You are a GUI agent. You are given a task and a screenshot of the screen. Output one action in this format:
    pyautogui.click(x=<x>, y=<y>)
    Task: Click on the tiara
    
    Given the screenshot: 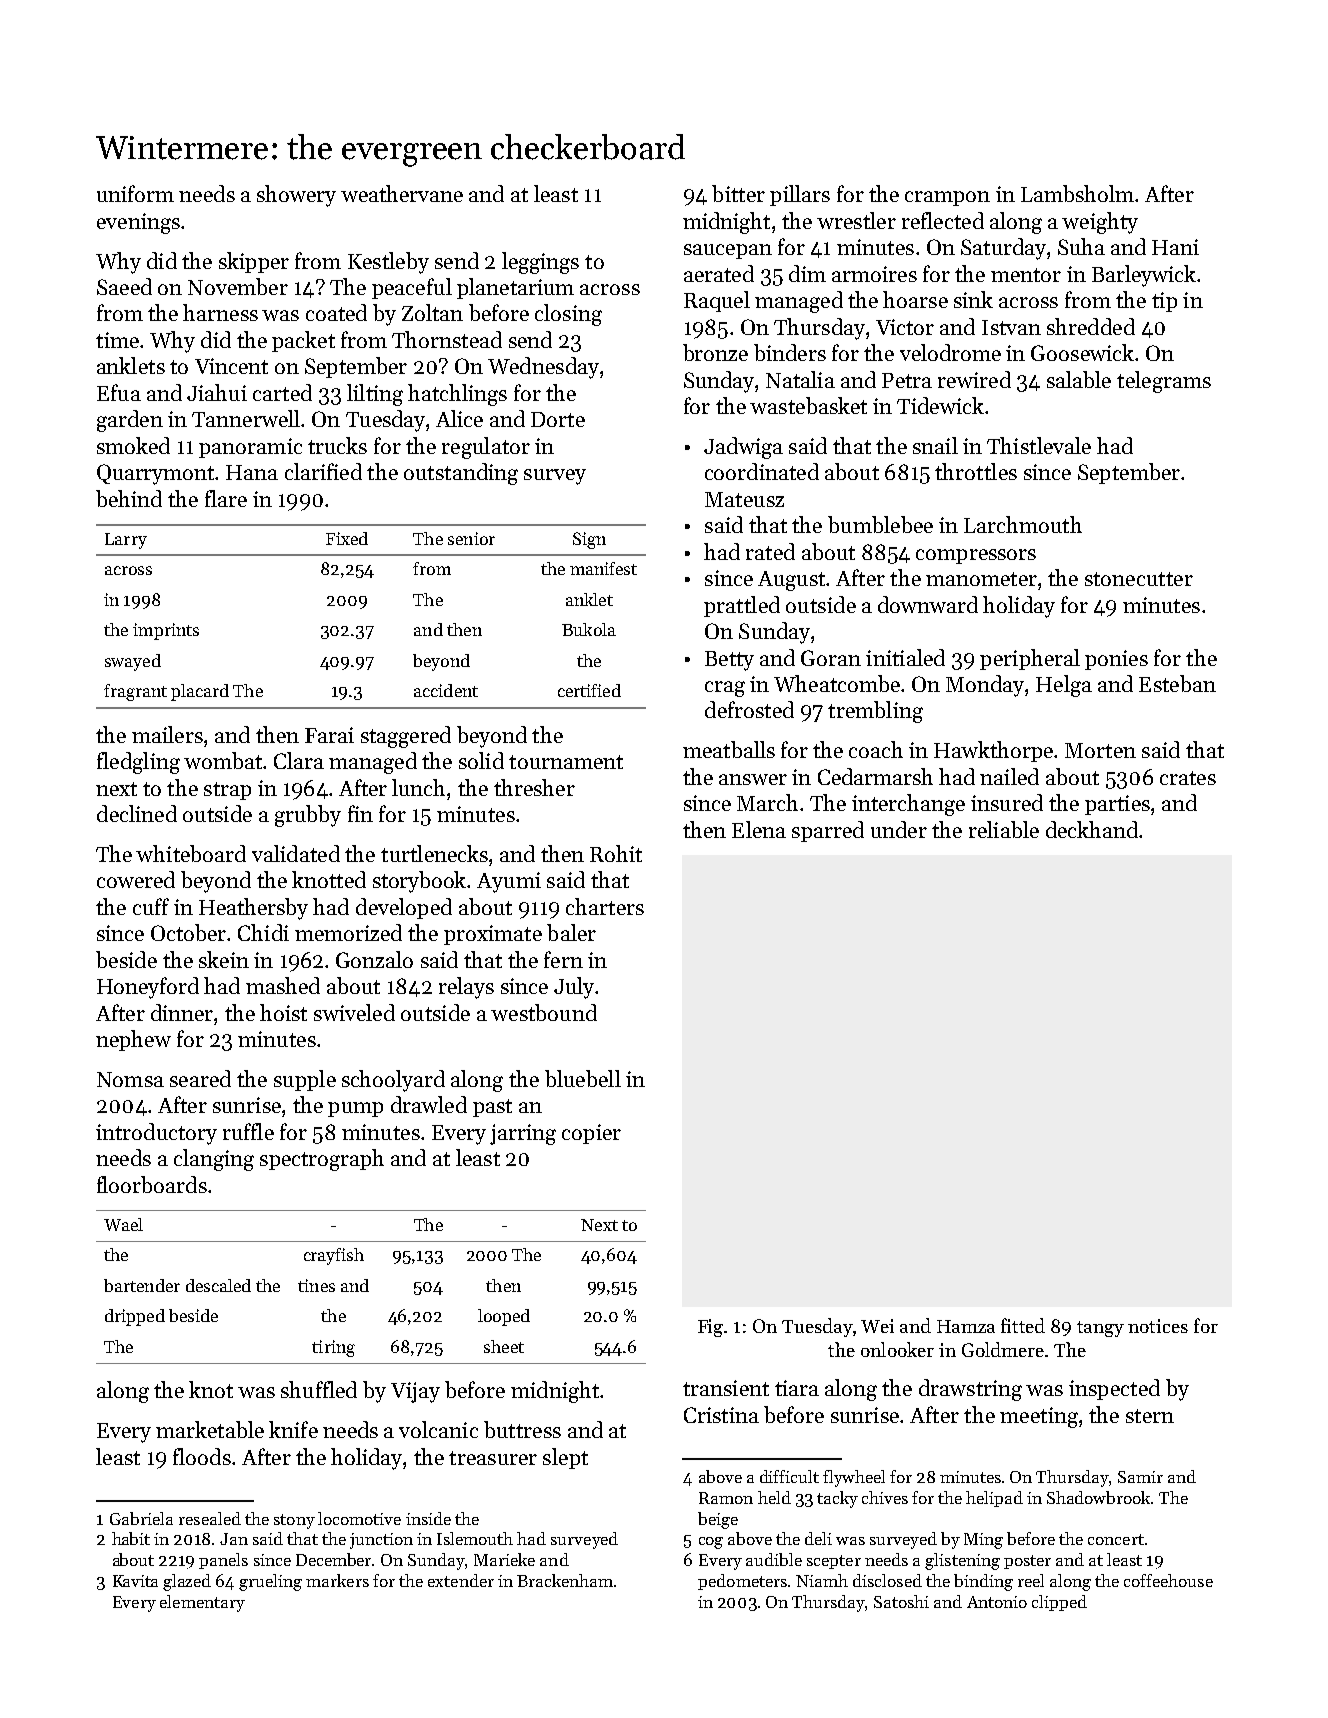 What is the action you would take?
    pyautogui.click(x=797, y=1388)
